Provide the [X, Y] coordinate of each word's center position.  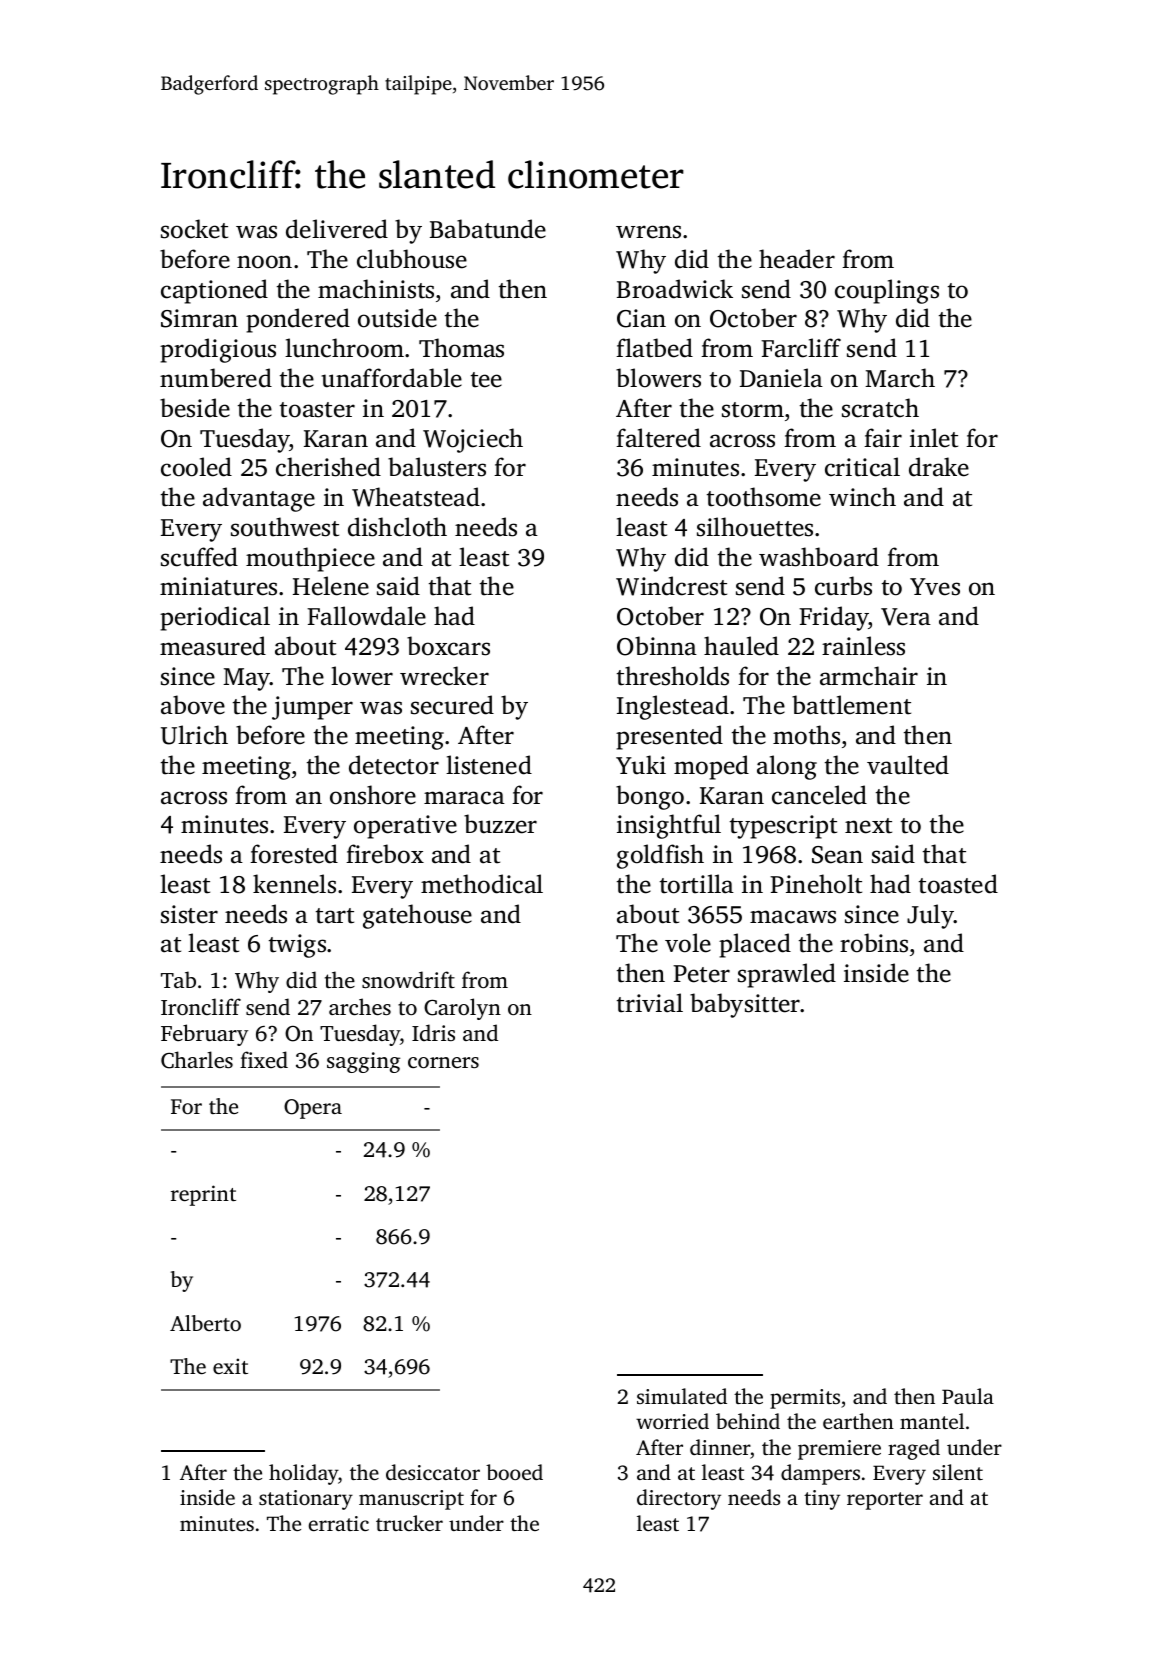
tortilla [697, 884]
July [930, 916]
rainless [863, 646]
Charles [197, 1060]
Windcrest [671, 586]
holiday [303, 1474]
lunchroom [344, 348]
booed [514, 1472]
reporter [885, 1501]
